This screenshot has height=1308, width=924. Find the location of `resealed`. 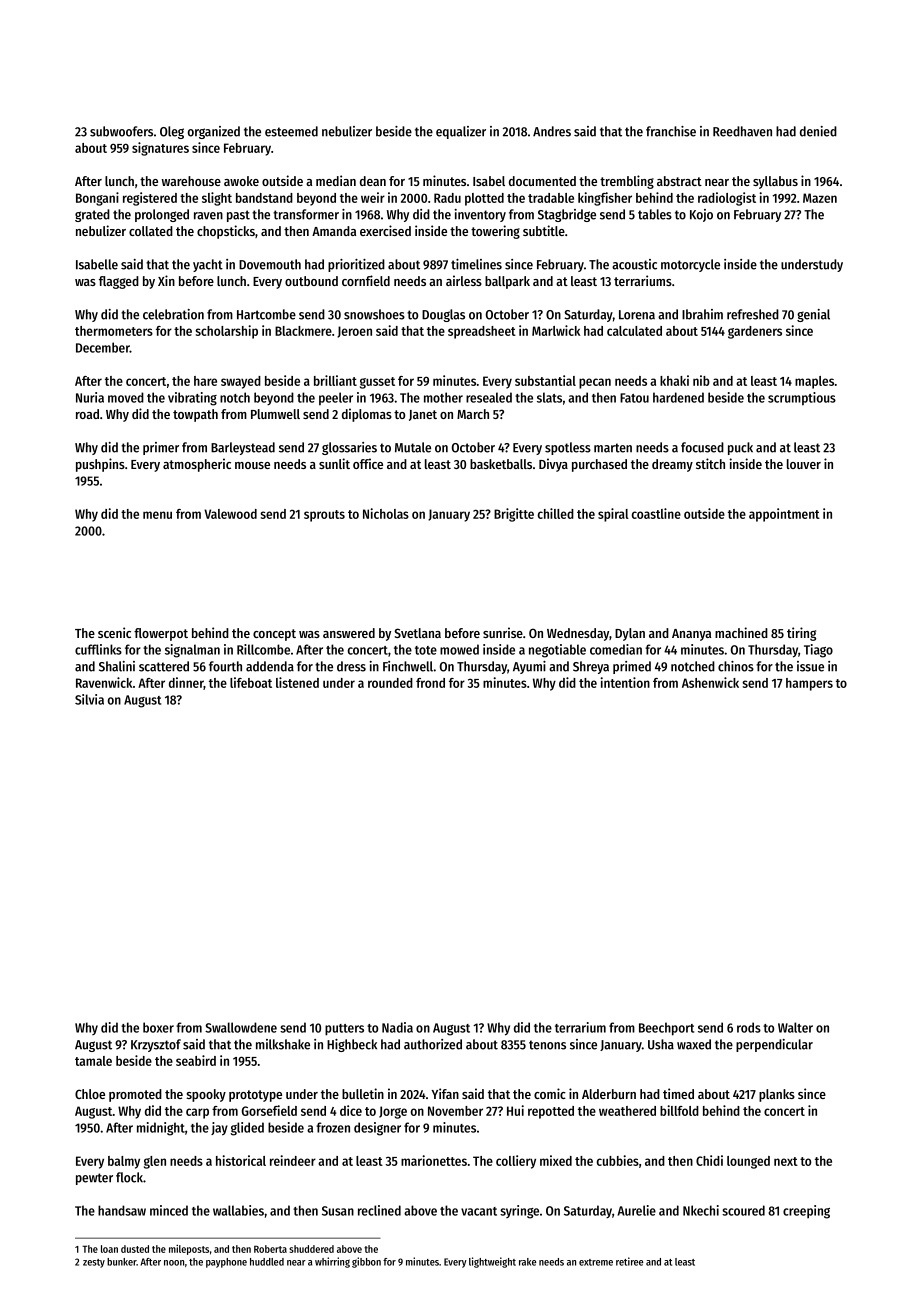

resealed is located at coordinates (489, 397).
